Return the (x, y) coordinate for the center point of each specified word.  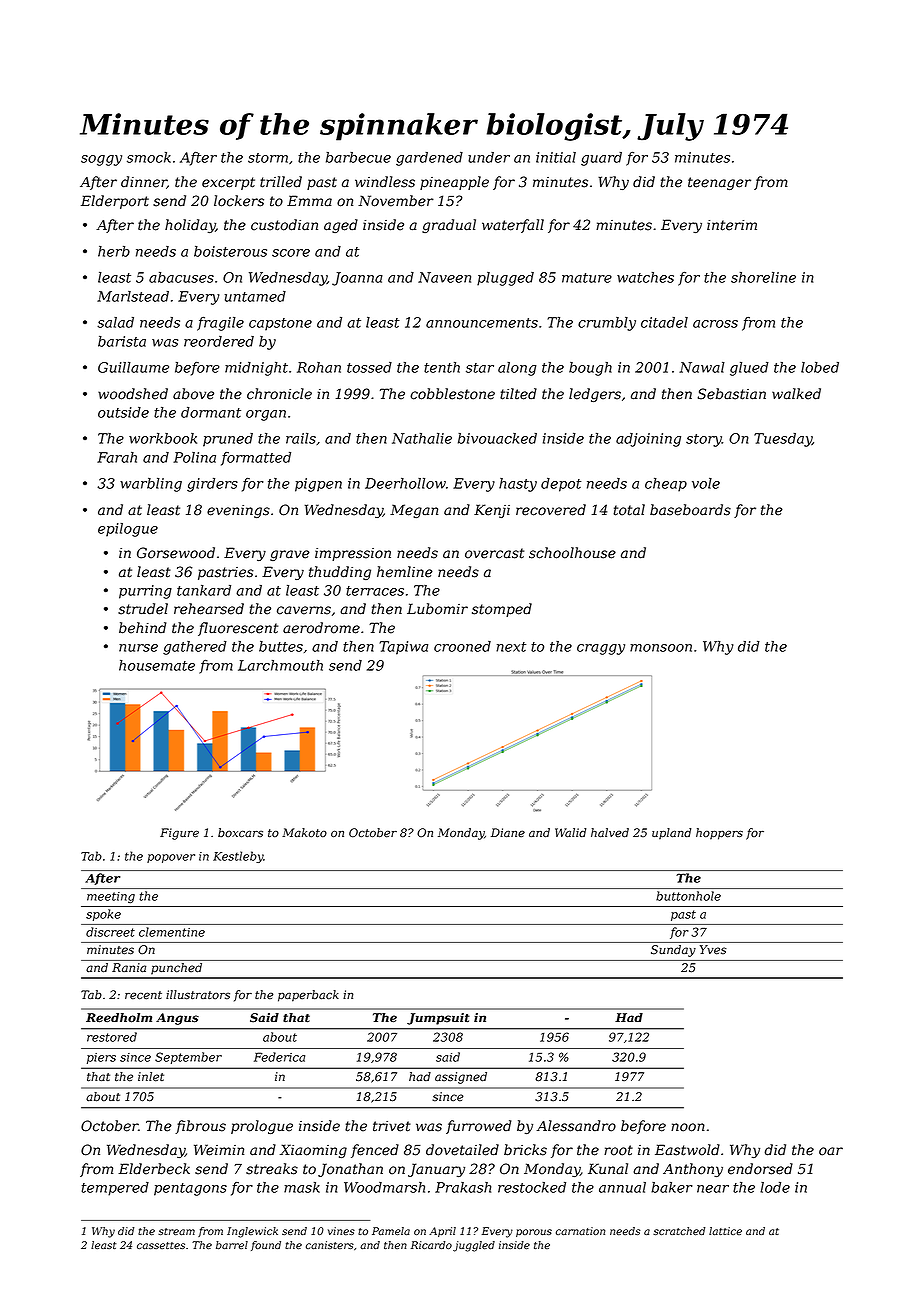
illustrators (198, 994)
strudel (143, 609)
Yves (713, 950)
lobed (820, 367)
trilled (281, 182)
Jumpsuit (438, 1019)
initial (556, 157)
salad (115, 322)
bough (590, 369)
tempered (115, 1189)
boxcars (240, 832)
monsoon (661, 648)
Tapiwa (403, 648)
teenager (719, 183)
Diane (508, 832)
